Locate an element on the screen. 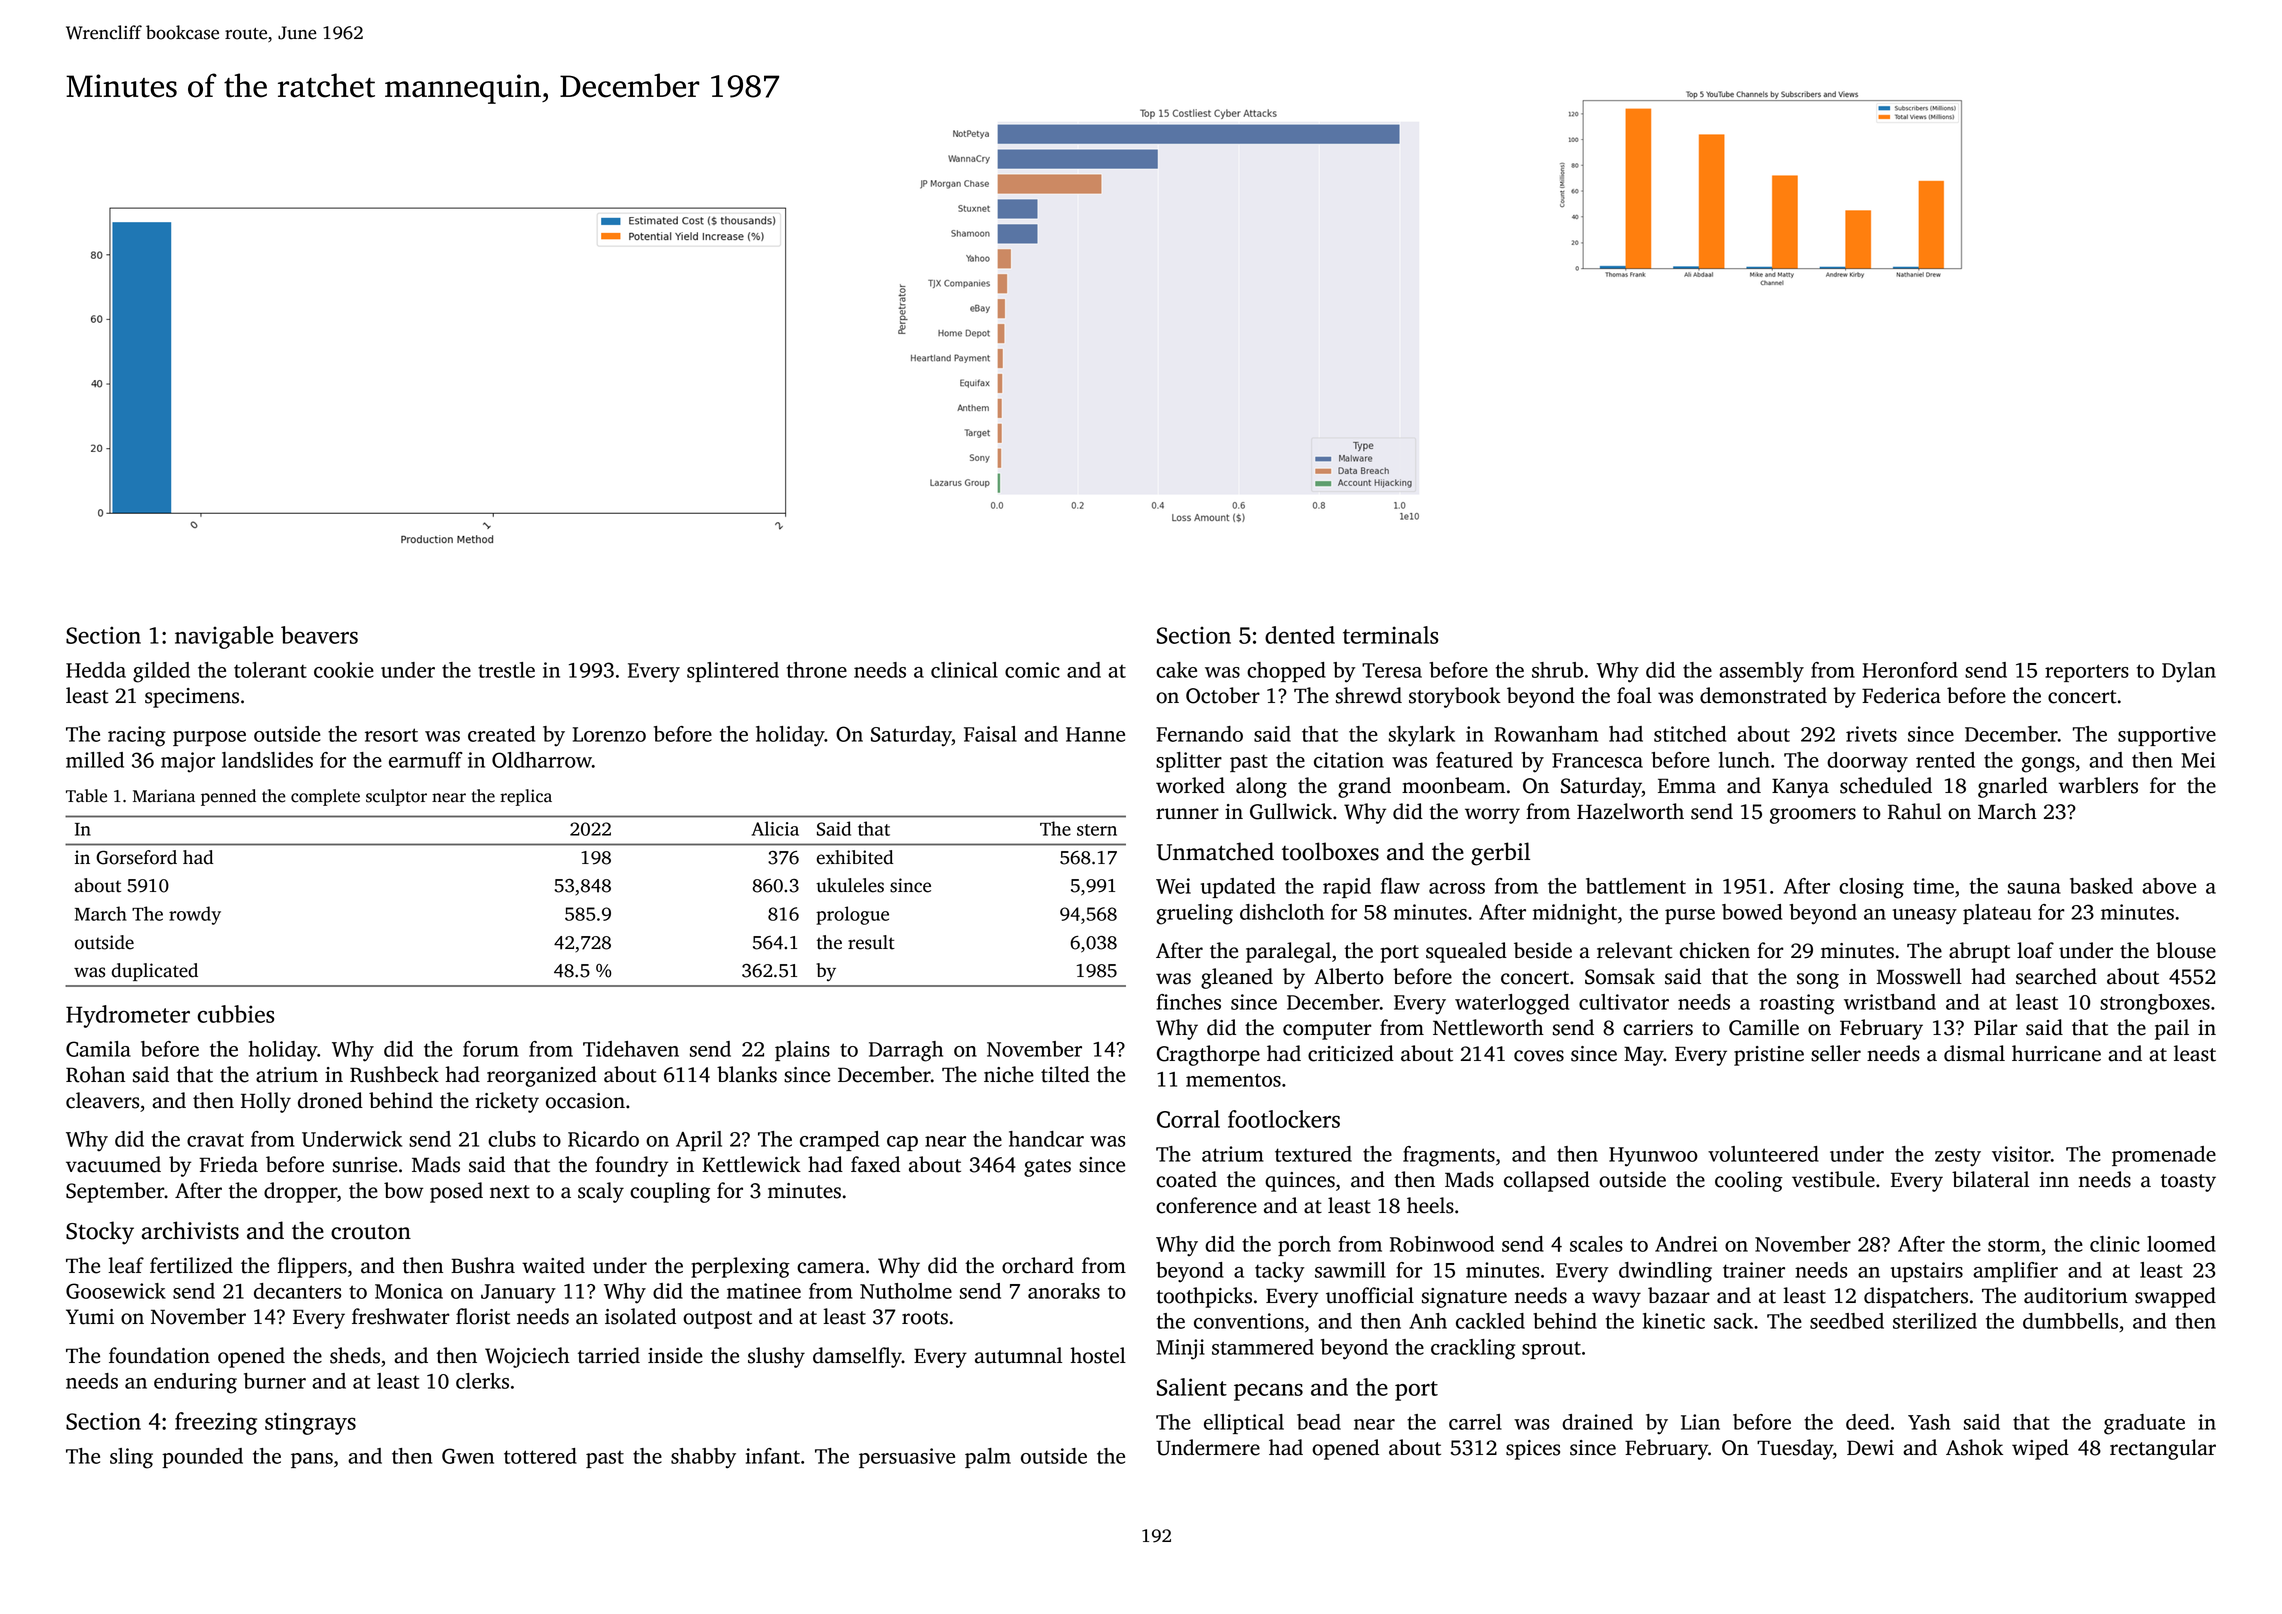 The image size is (2282, 1614). anoraks is located at coordinates (1064, 1291).
